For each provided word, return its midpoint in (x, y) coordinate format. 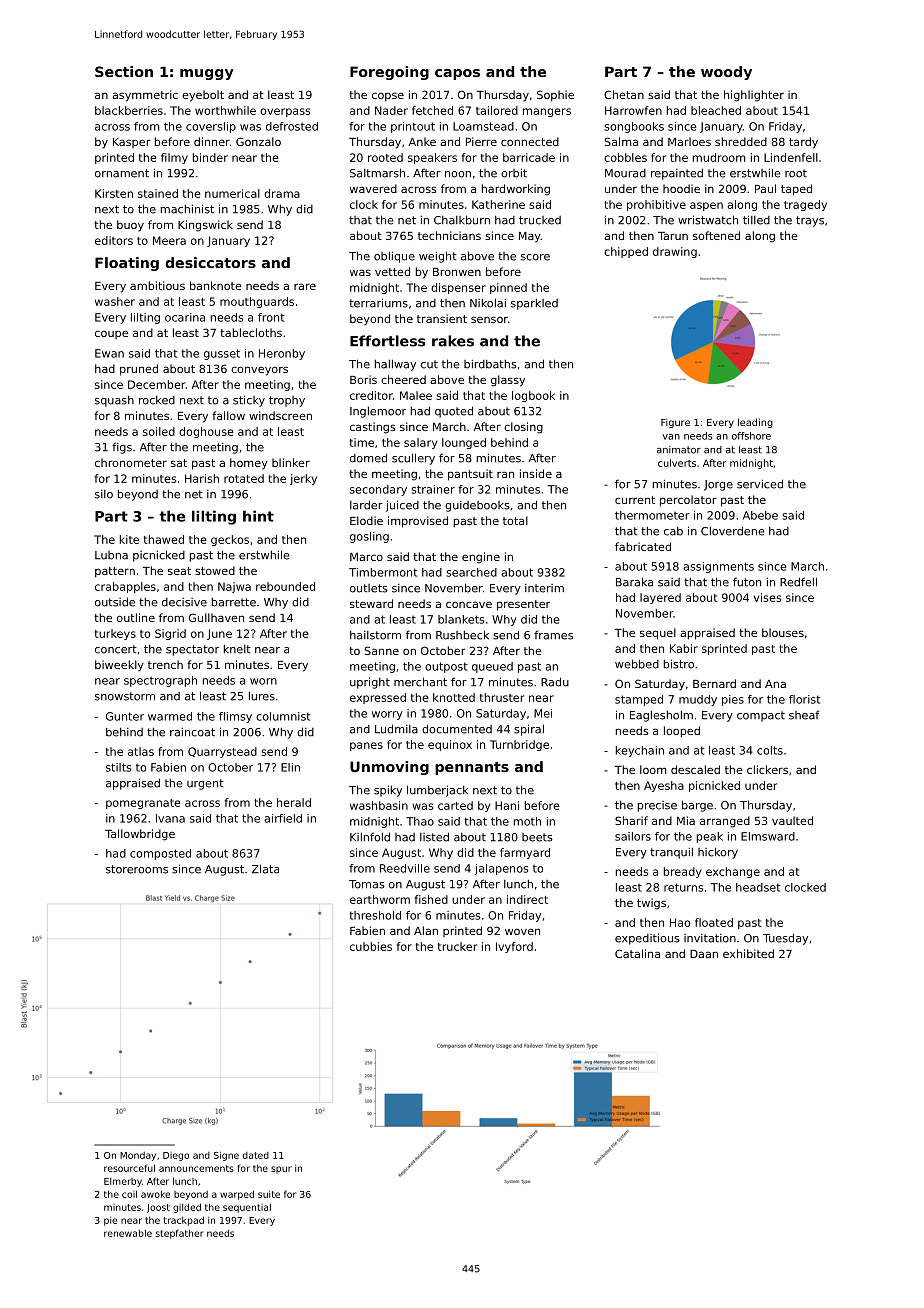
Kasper (132, 143)
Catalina (637, 953)
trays (810, 221)
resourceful (129, 1168)
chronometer (131, 462)
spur (281, 1170)
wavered (373, 188)
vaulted (792, 820)
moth (527, 821)
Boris (363, 379)
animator (679, 450)
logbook (533, 396)
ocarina (185, 317)
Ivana (170, 818)
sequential (247, 1208)
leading (755, 423)
